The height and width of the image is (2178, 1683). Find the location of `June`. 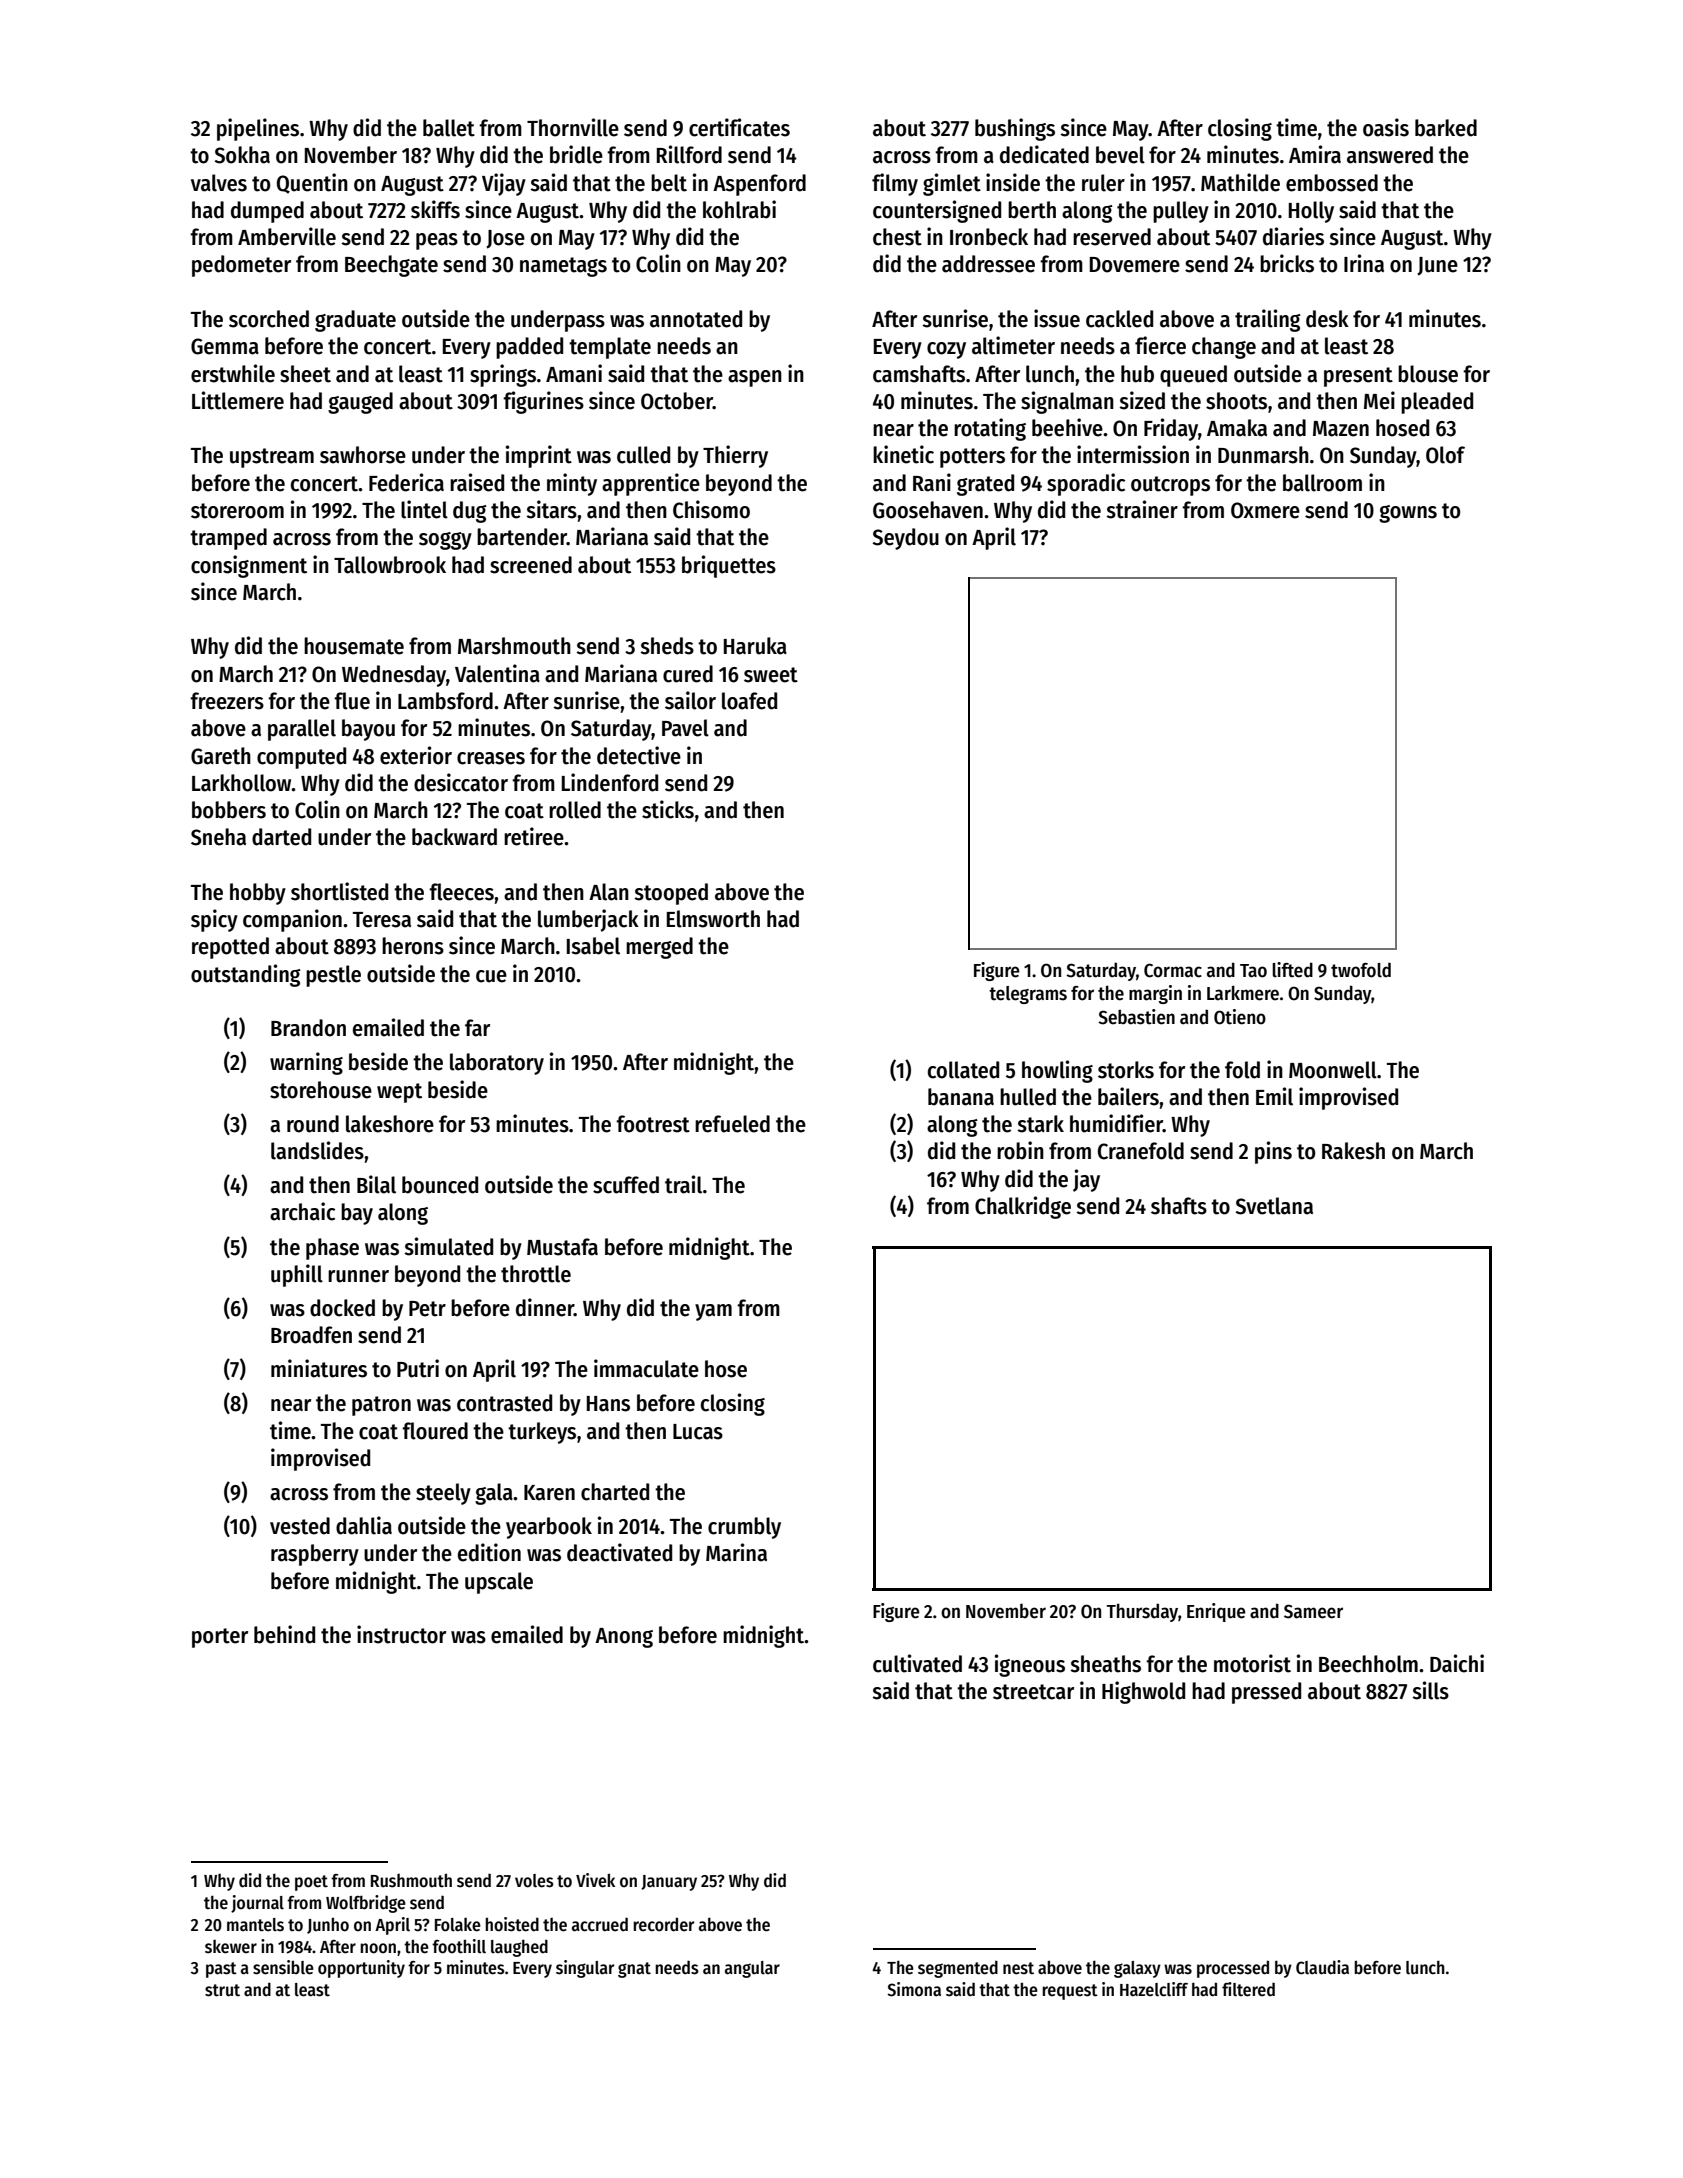

June is located at coordinates (1437, 266).
